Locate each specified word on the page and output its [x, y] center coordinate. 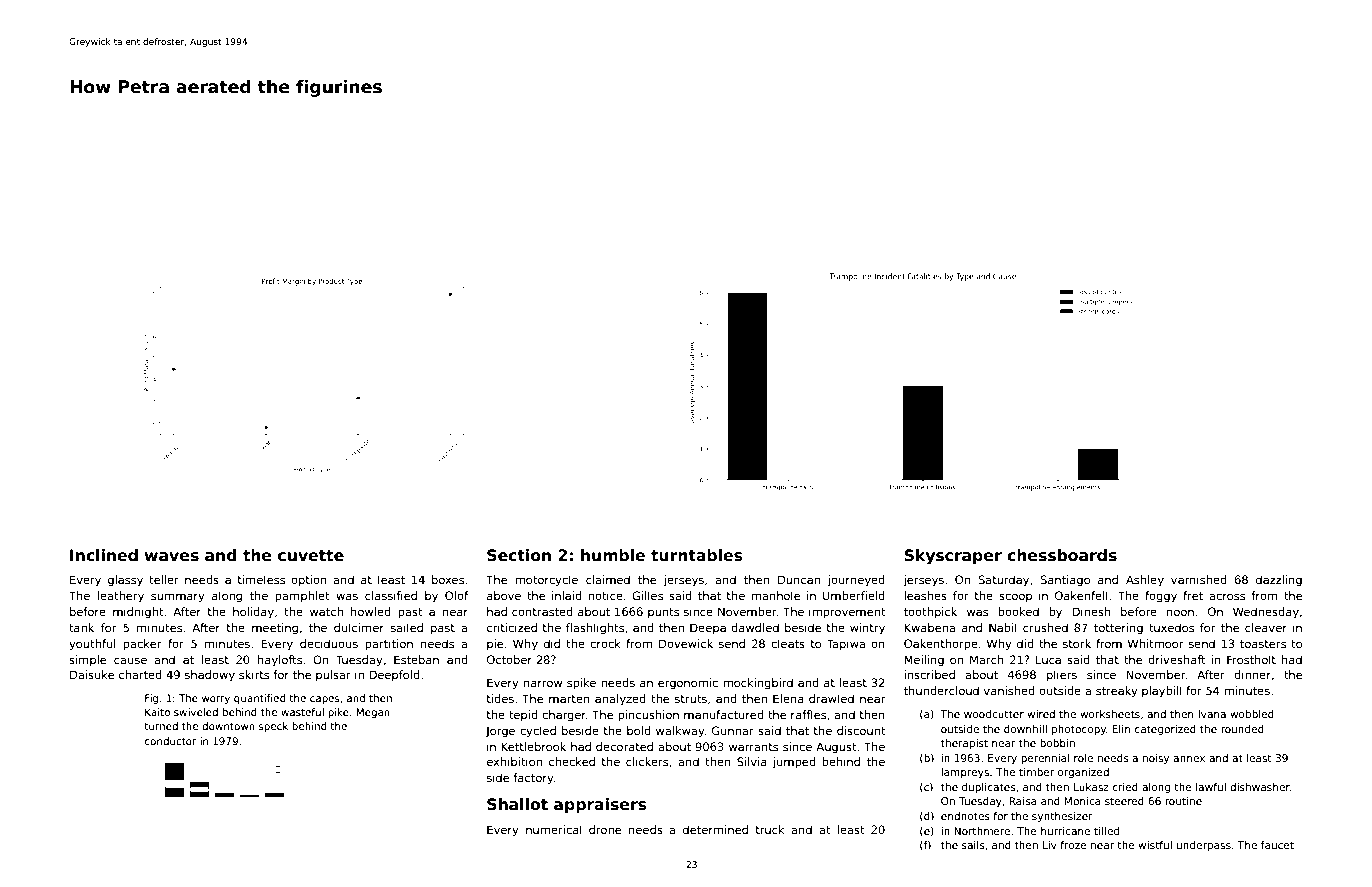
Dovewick [686, 643]
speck [273, 727]
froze [1073, 845]
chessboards [1062, 555]
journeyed [856, 581]
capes [325, 700]
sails [973, 845]
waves [171, 557]
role [1083, 758]
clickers [647, 761]
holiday [253, 613]
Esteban [416, 659]
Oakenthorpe [941, 645]
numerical [554, 829]
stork [1077, 643]
